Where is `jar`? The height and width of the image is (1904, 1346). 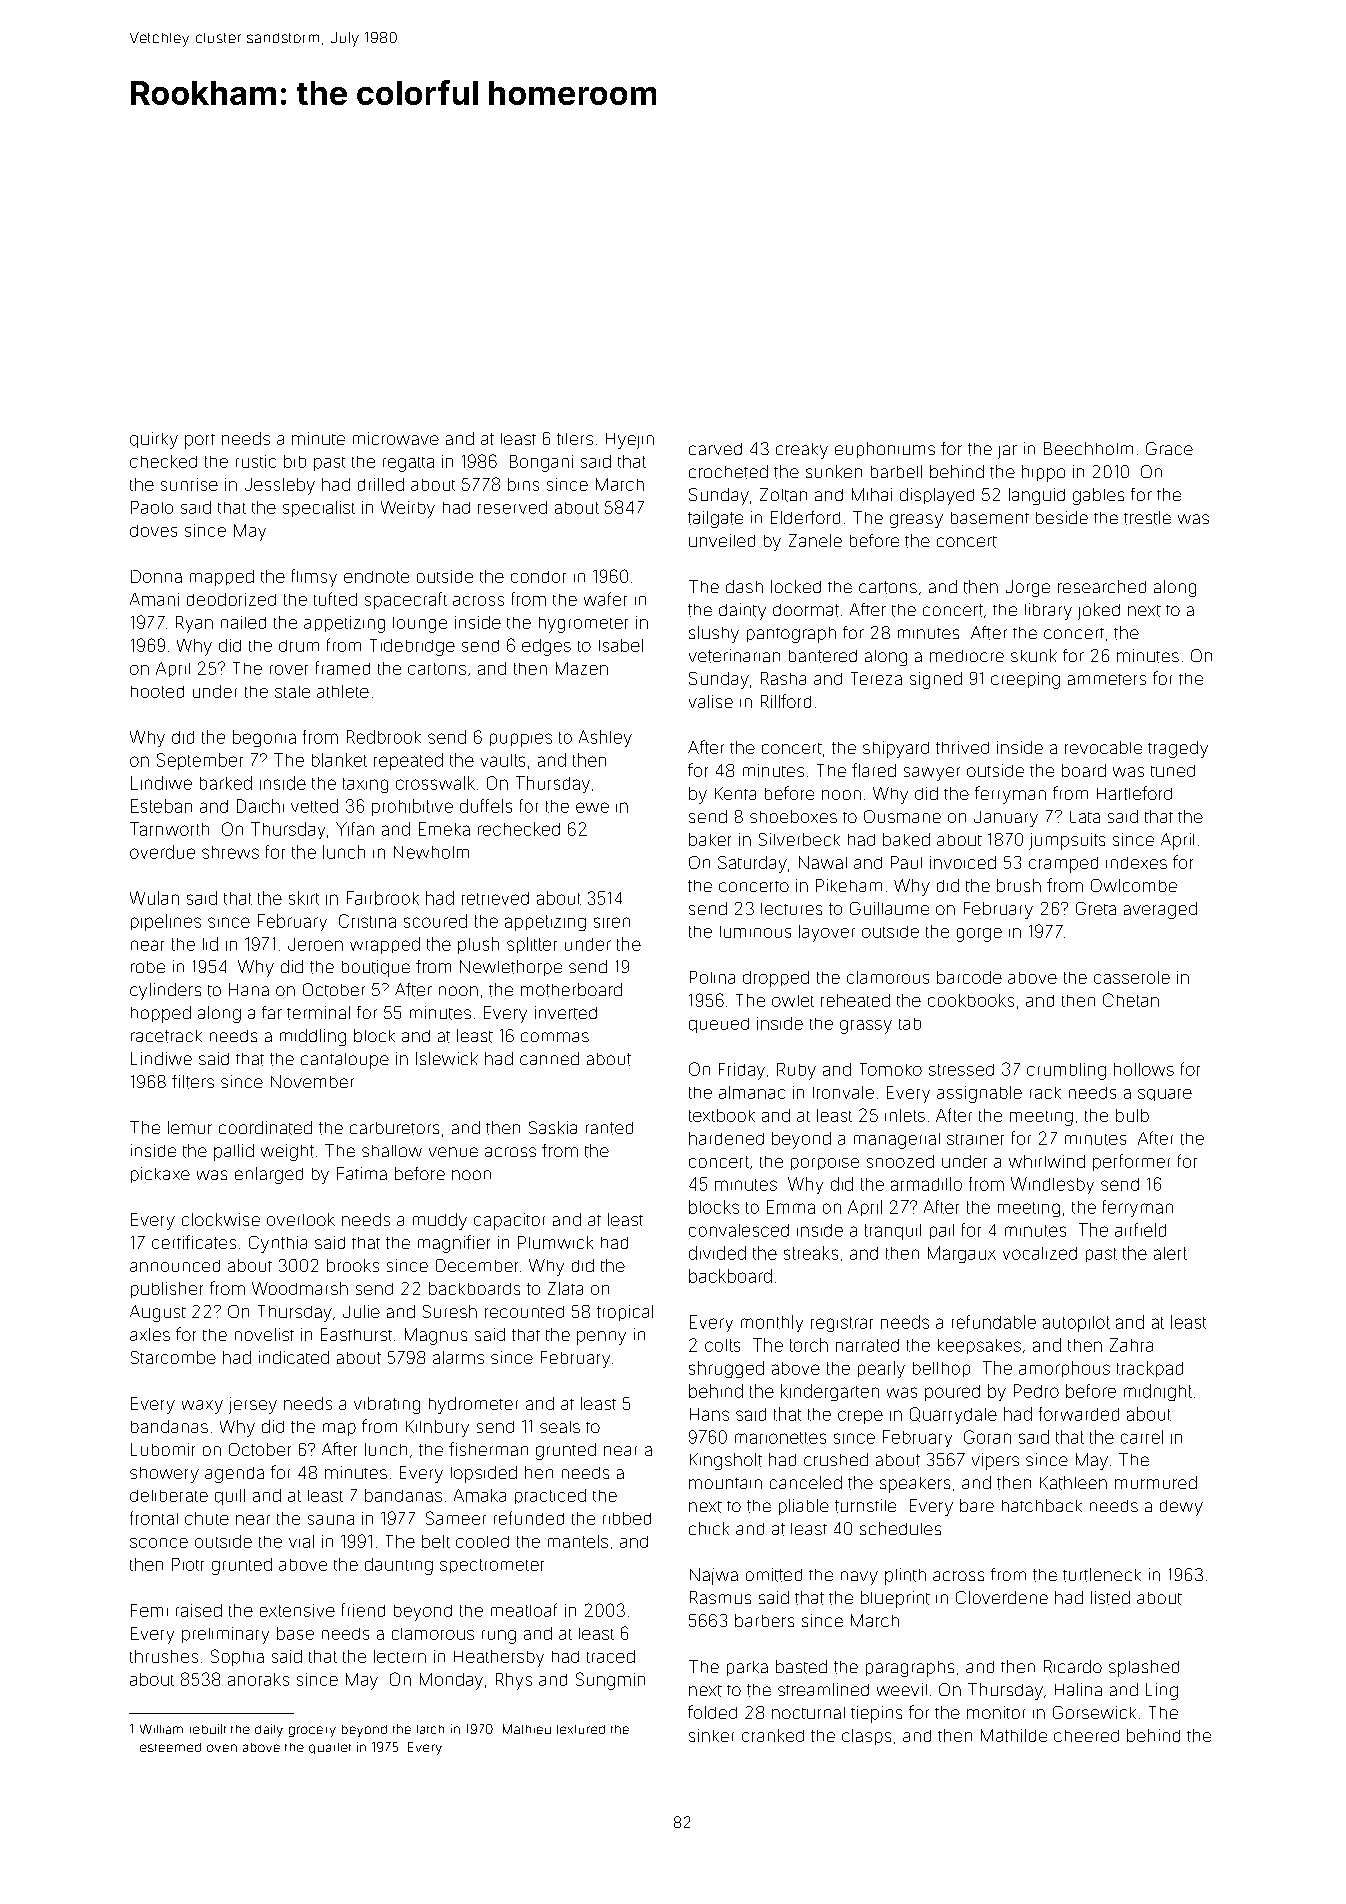 jar is located at coordinates (1007, 452).
